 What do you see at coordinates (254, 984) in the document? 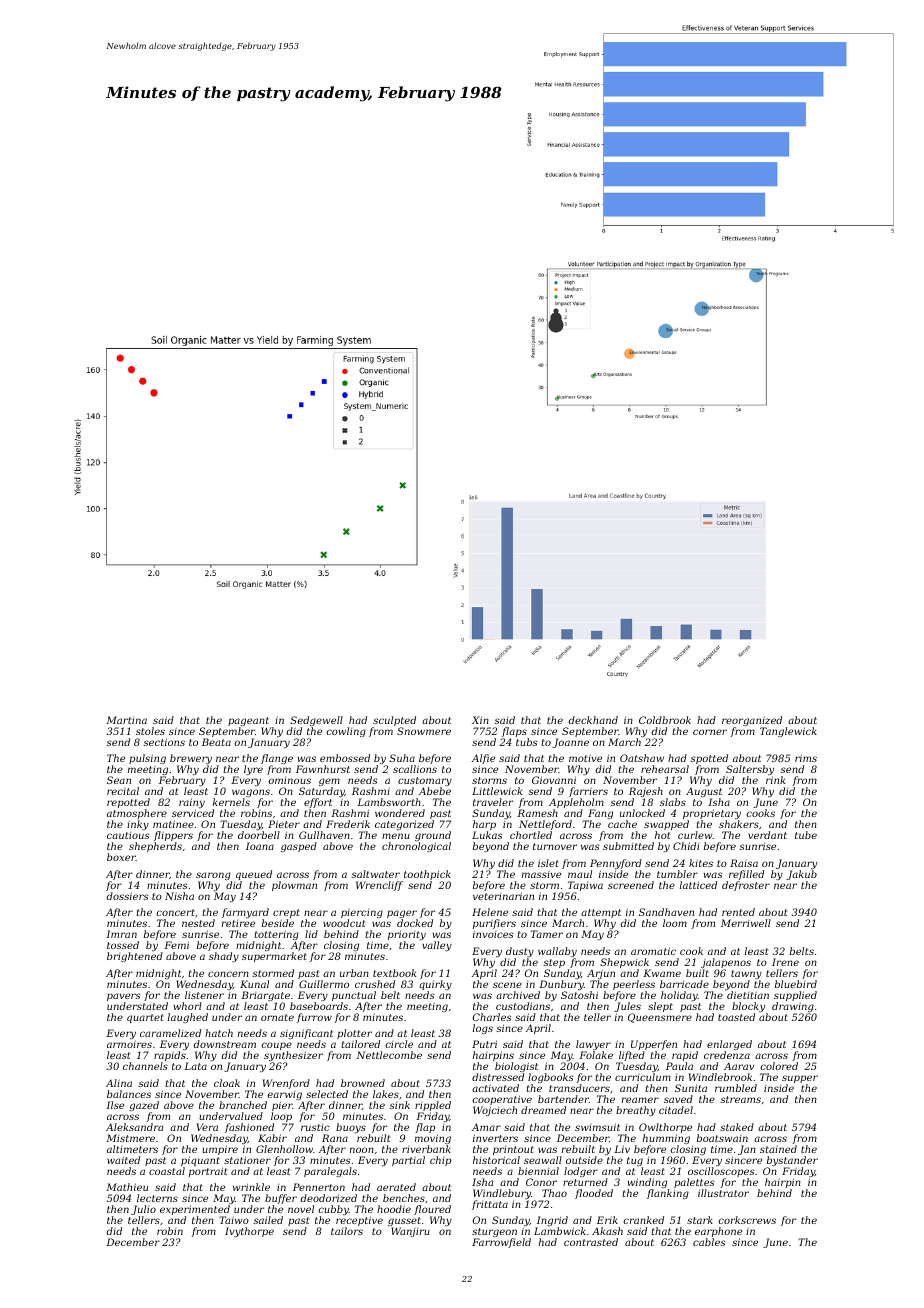
I see `Kunal` at bounding box center [254, 984].
